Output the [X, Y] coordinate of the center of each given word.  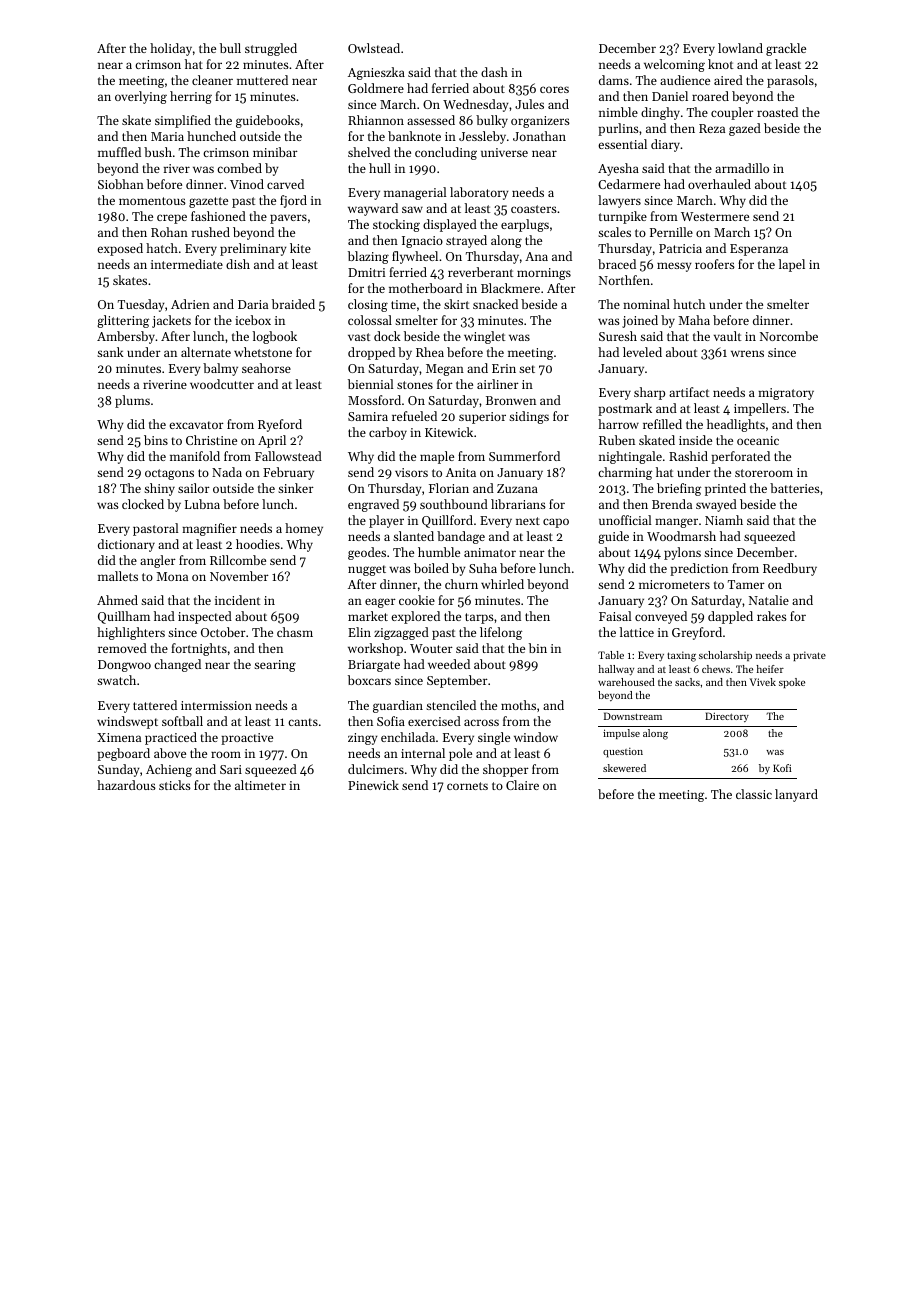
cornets [467, 786]
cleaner [212, 80]
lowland [740, 48]
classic [754, 794]
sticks [175, 785]
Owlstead [374, 48]
